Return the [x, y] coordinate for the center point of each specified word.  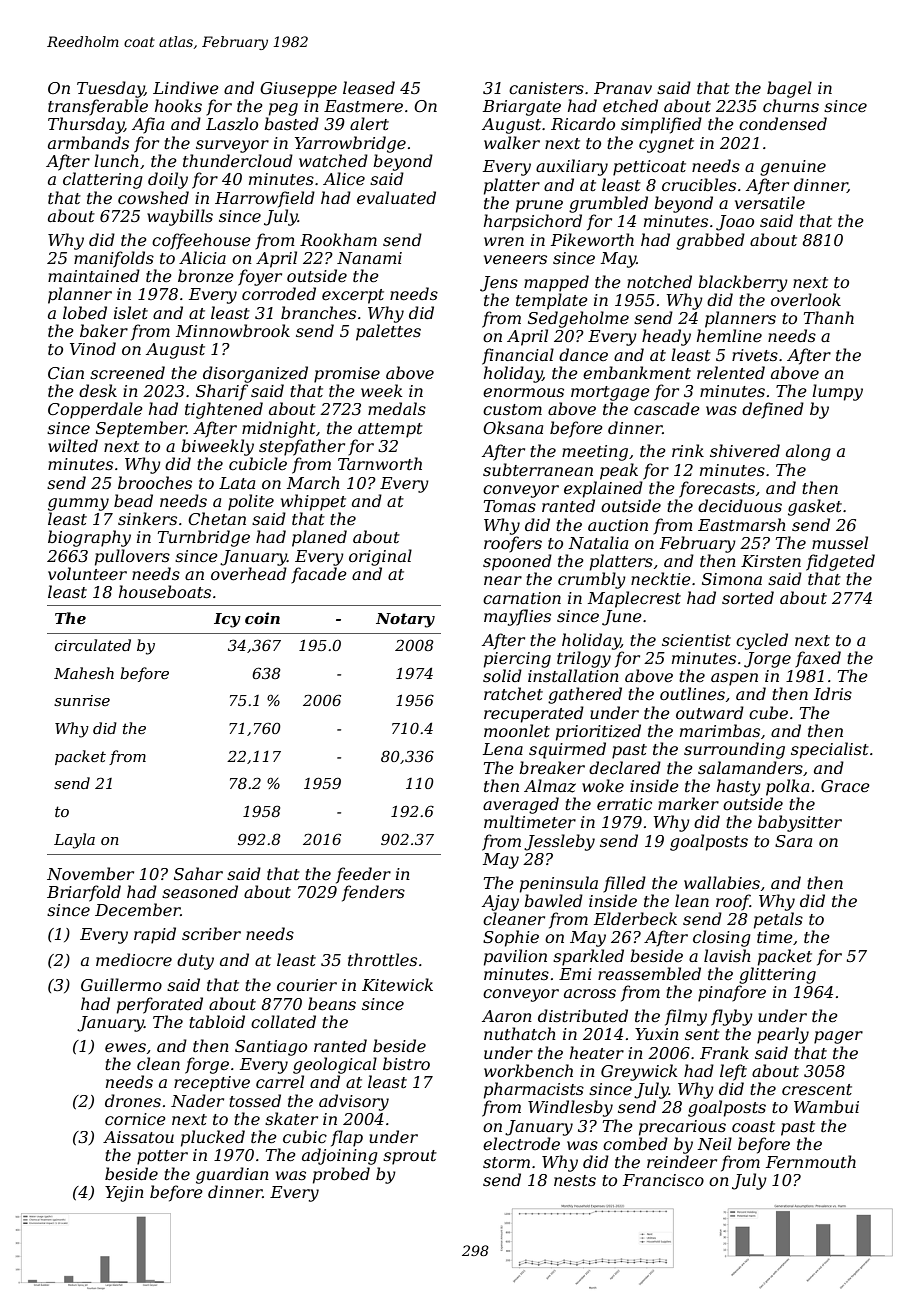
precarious [682, 1128]
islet [131, 312]
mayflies [517, 617]
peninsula [559, 884]
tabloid [217, 1021]
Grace [845, 786]
